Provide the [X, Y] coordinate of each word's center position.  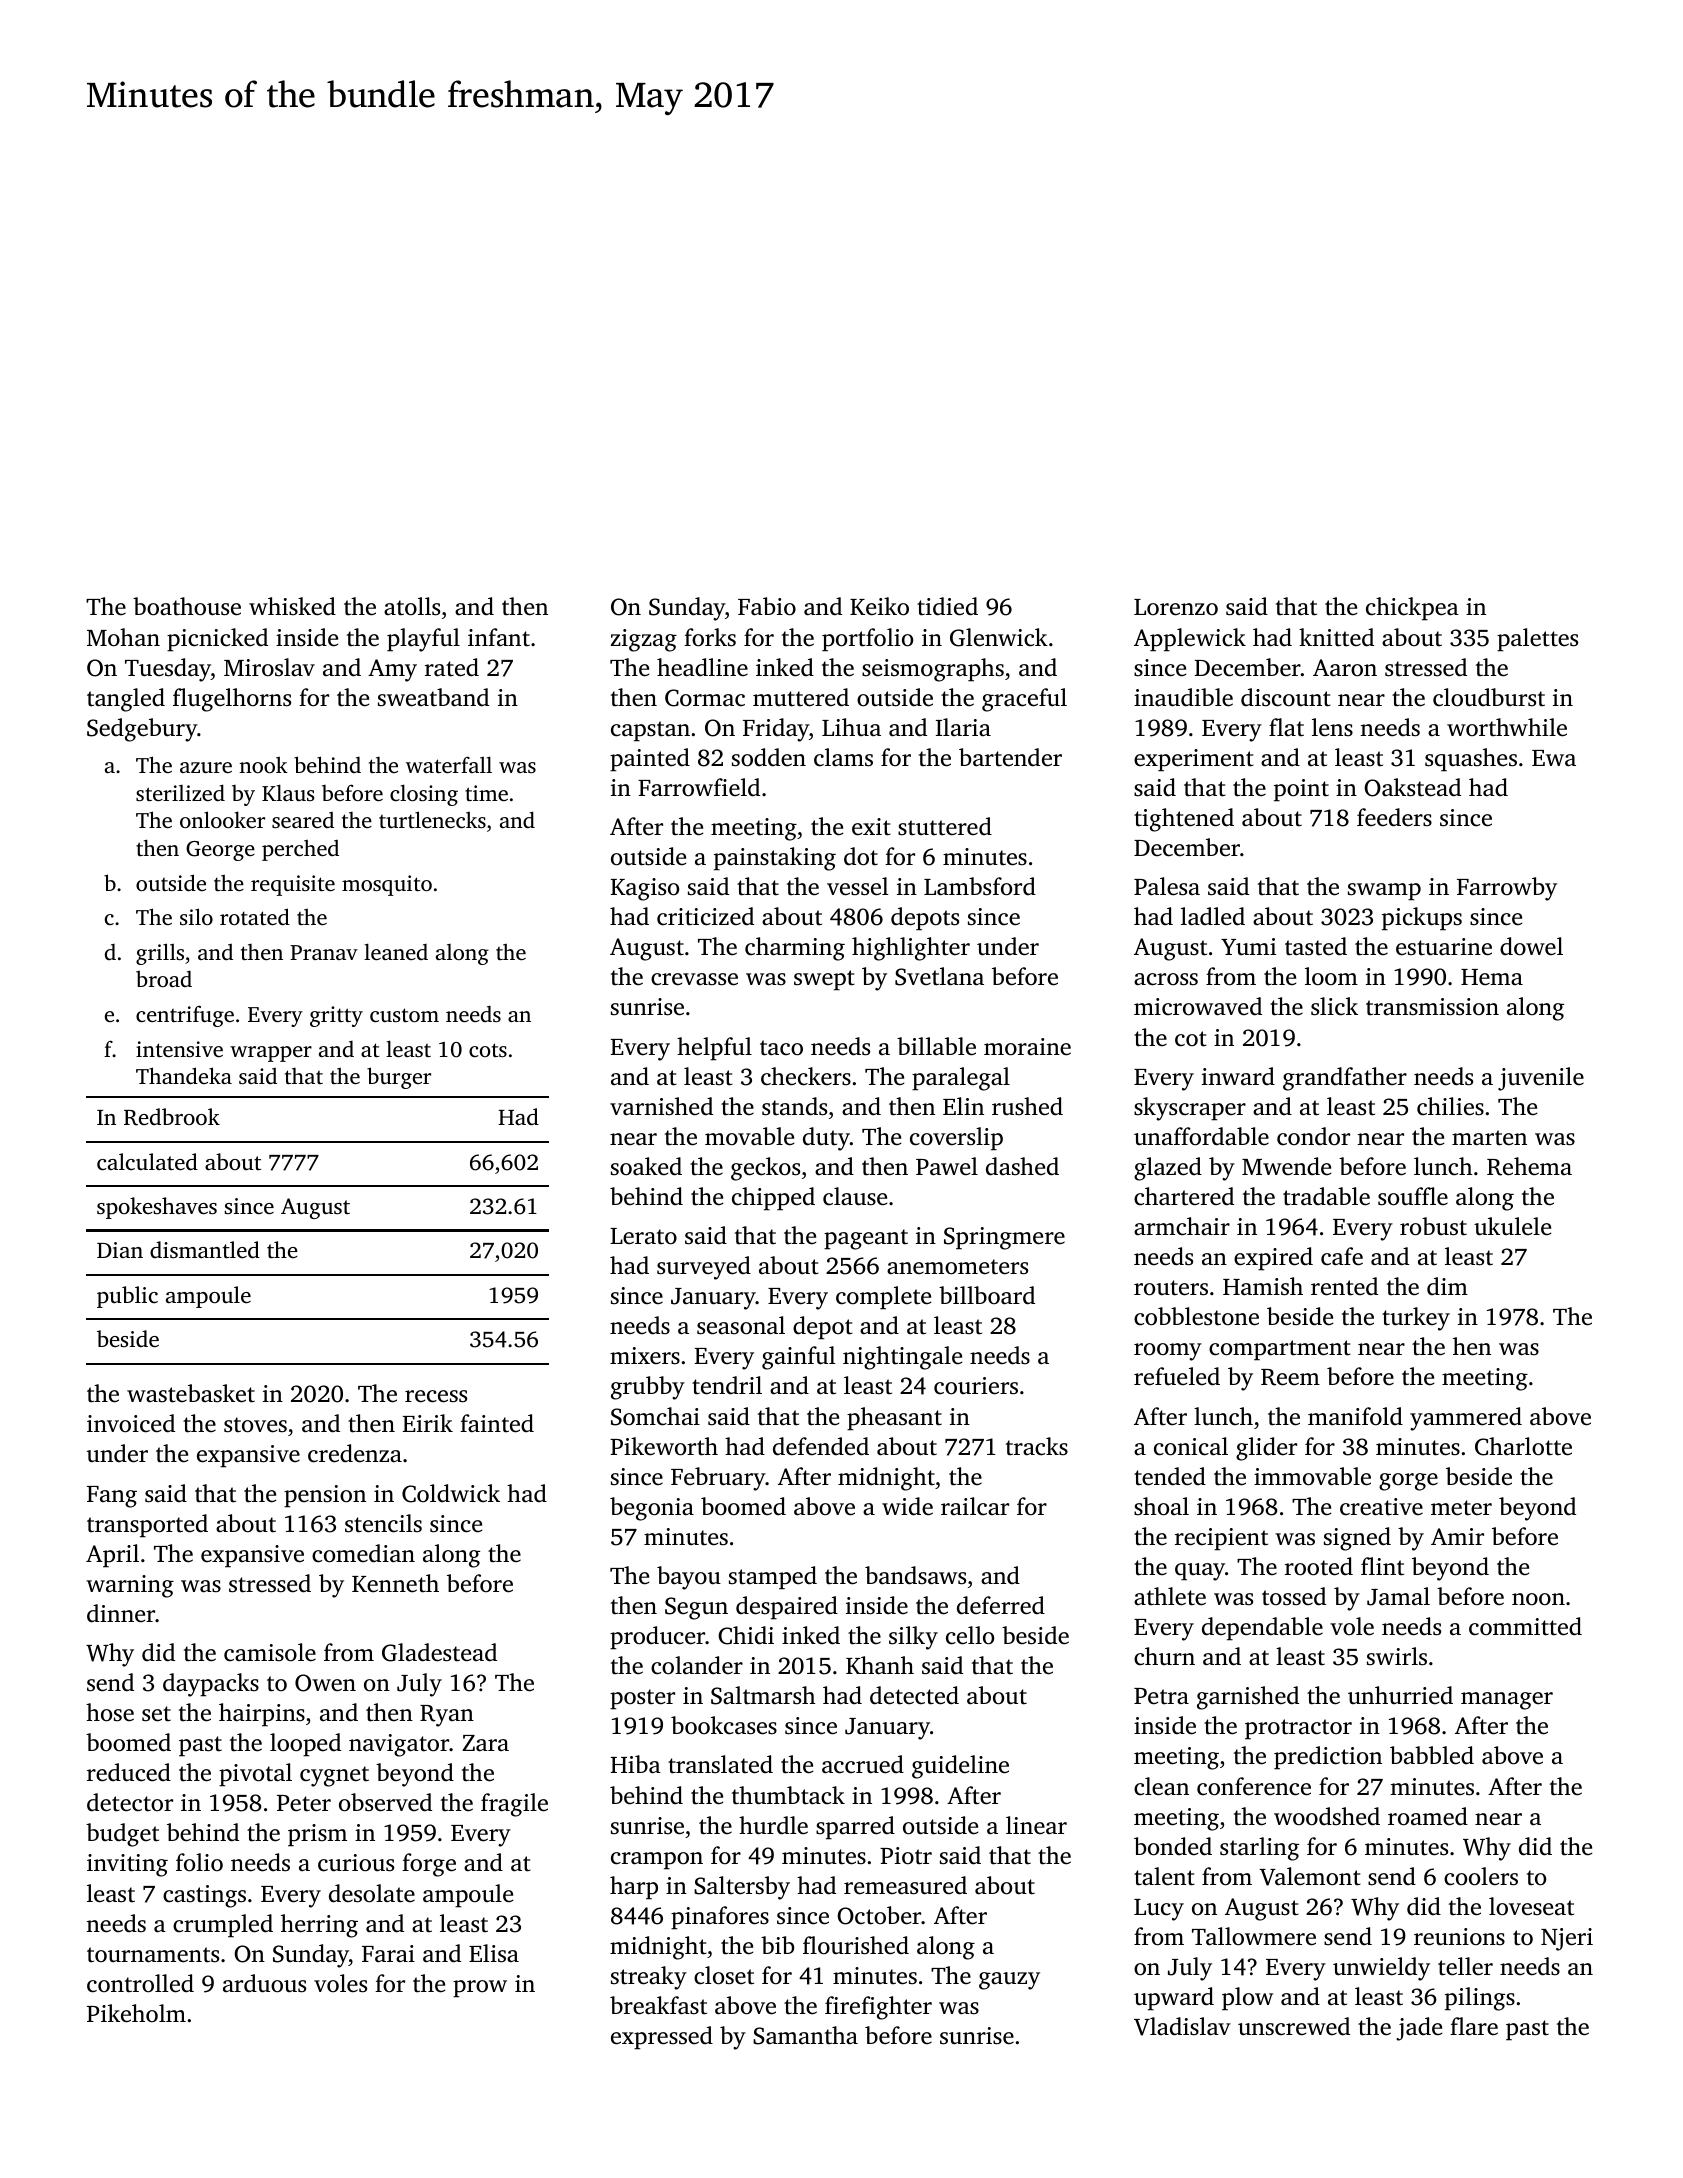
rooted [1319, 1566]
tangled [126, 700]
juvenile [1541, 1079]
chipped [773, 1199]
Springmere [1004, 1238]
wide [907, 1506]
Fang [112, 1497]
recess [436, 1396]
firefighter [878, 2008]
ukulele [1512, 1226]
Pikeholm [136, 2013]
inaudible [1183, 697]
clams [843, 757]
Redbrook [172, 1117]
